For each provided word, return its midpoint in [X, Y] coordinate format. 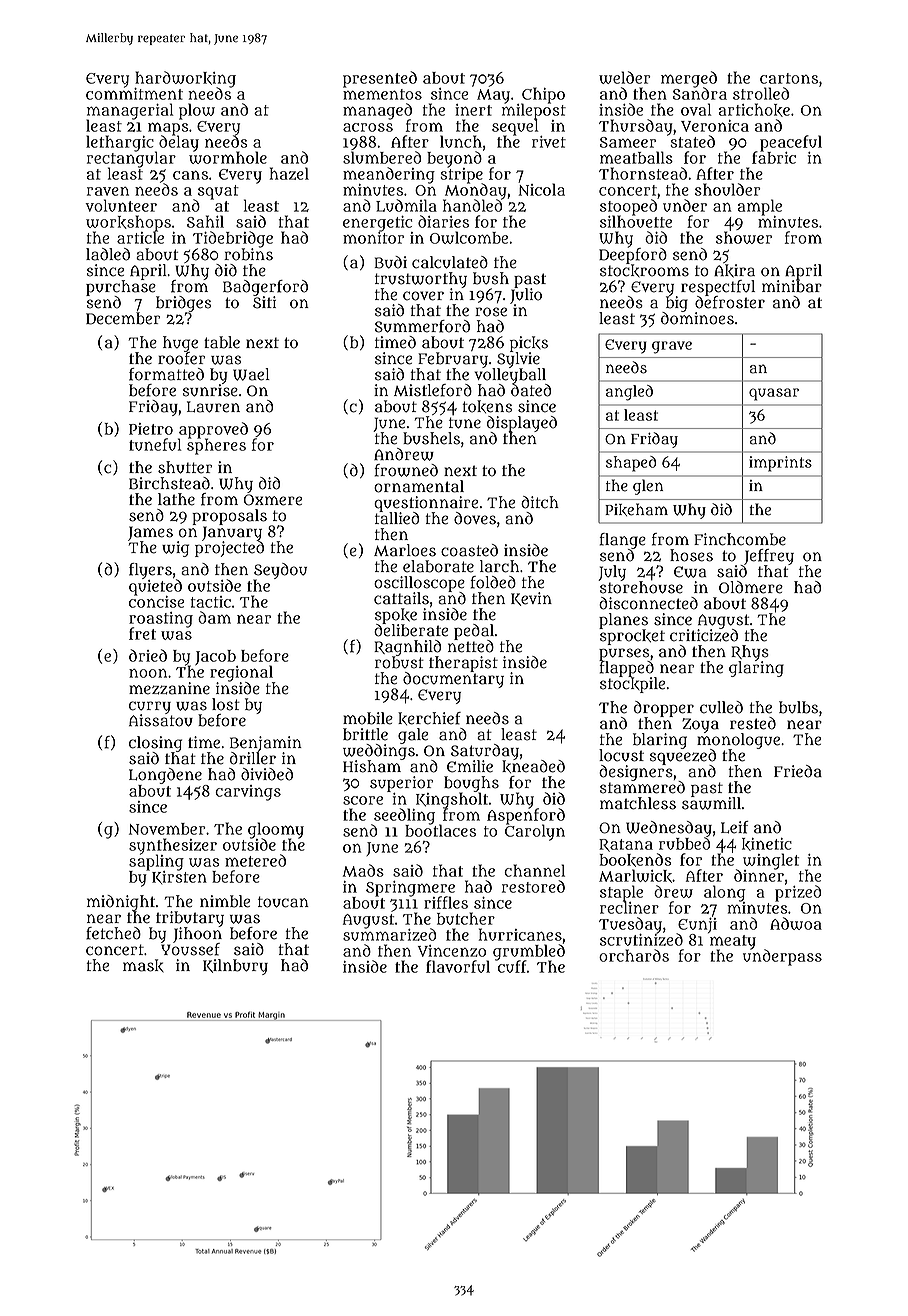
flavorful [458, 966]
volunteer [121, 205]
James [150, 533]
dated [531, 390]
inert [473, 110]
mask [143, 965]
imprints [780, 464]
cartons [789, 78]
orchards [634, 955]
